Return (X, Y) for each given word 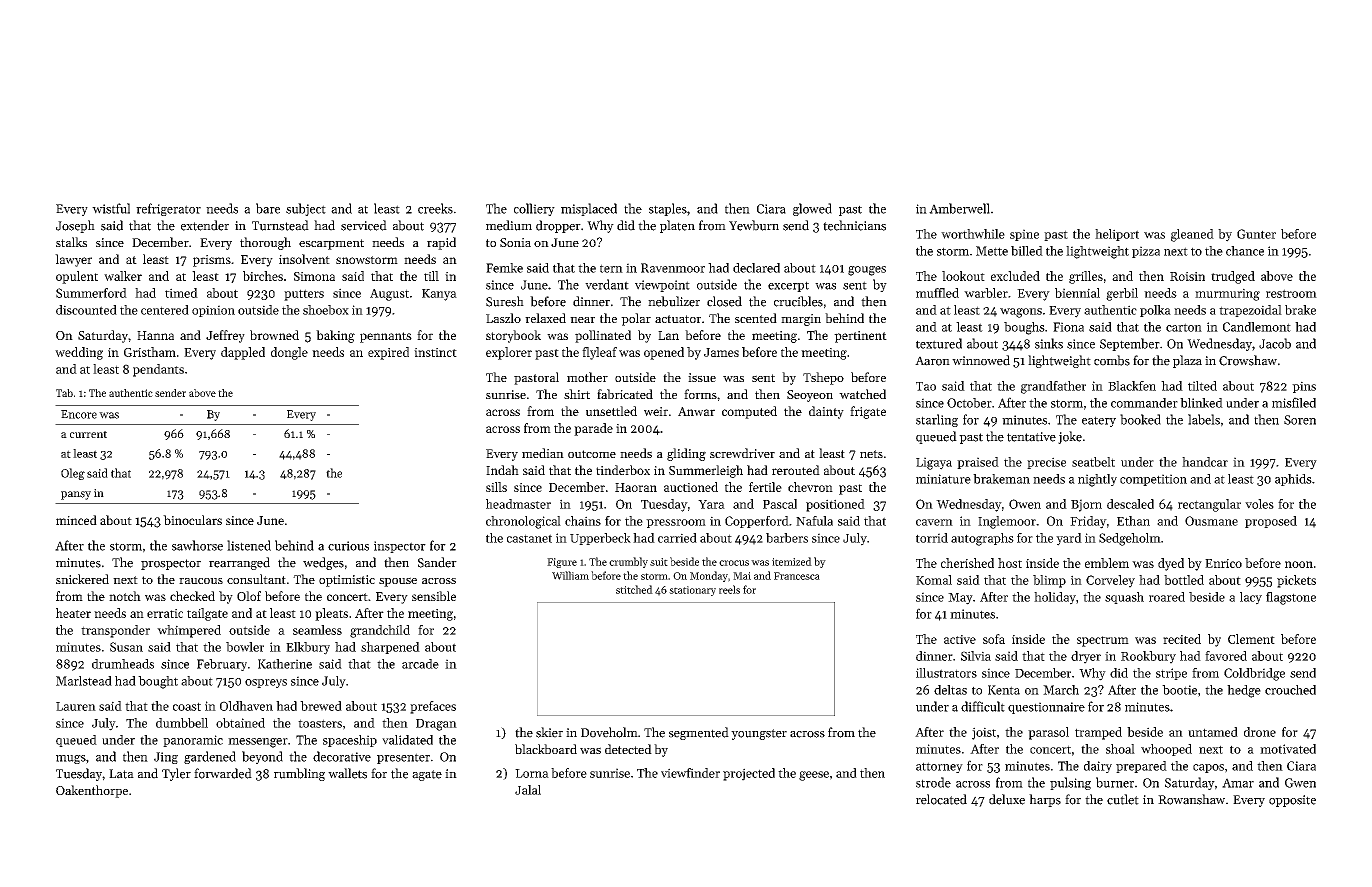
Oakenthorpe (92, 791)
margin (801, 320)
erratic (165, 613)
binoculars (192, 520)
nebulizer (674, 301)
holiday (1055, 598)
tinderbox (623, 470)
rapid (441, 243)
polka (1155, 311)
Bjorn (1086, 505)
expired (388, 353)
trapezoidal (1250, 311)
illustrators (946, 673)
